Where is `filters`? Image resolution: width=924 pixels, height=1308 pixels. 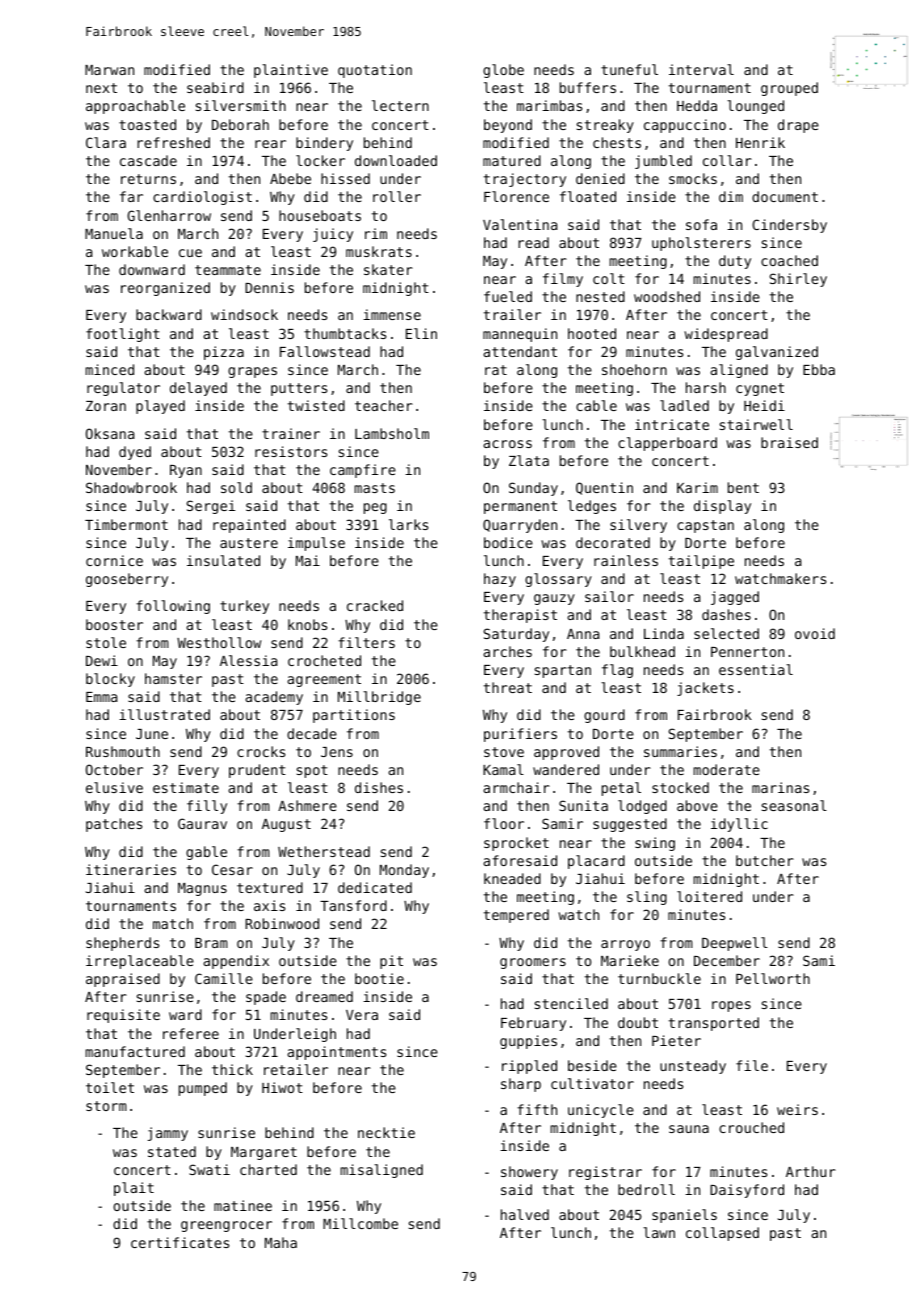 filters is located at coordinates (366, 642).
